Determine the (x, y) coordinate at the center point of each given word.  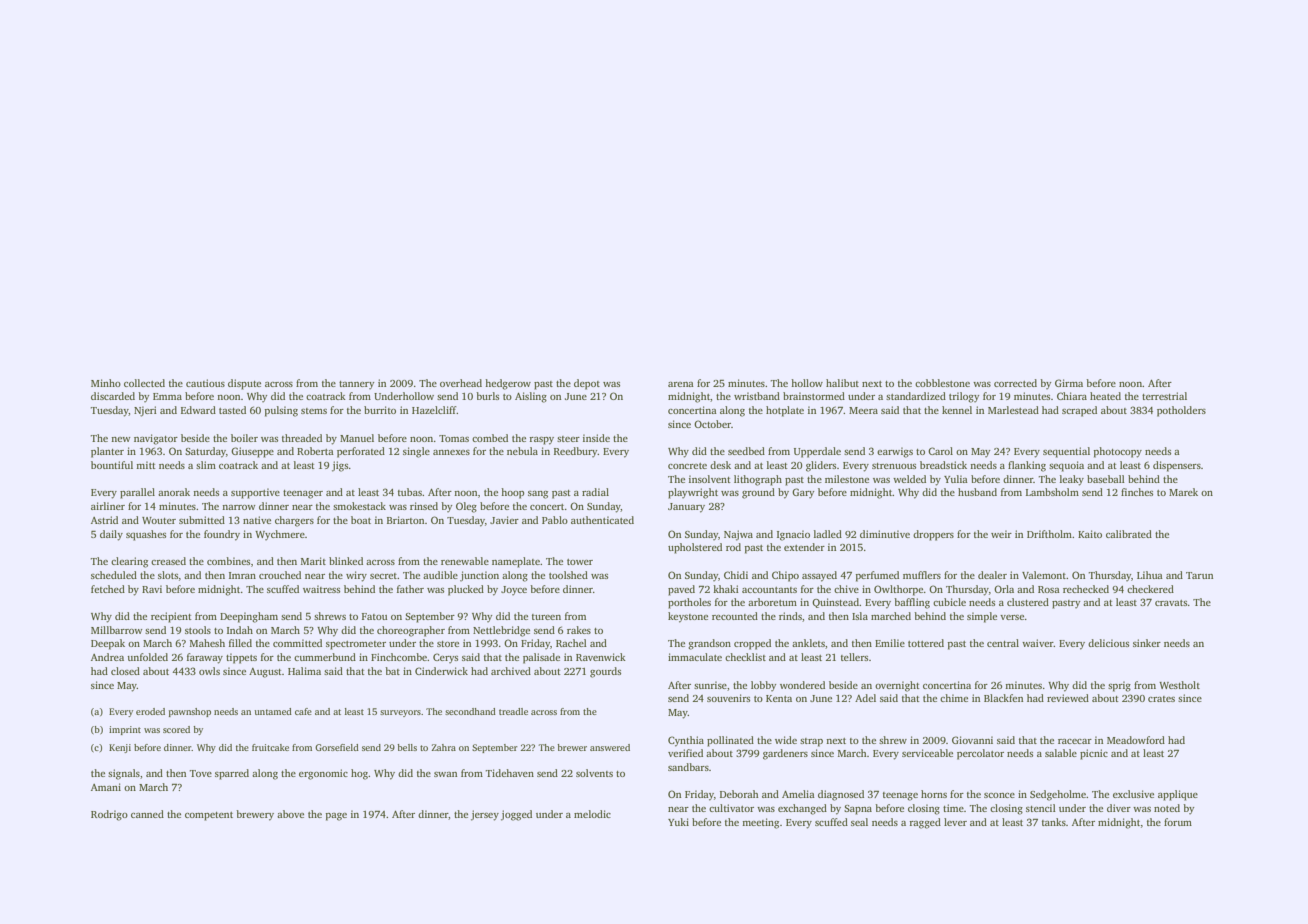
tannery (356, 385)
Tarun (1199, 575)
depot (587, 384)
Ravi (152, 589)
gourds (605, 672)
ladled (828, 534)
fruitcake (270, 747)
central (1003, 643)
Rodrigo (109, 815)
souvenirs (728, 698)
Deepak (108, 644)
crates (1161, 699)
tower (580, 562)
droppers (933, 535)
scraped (1079, 411)
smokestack (359, 506)
